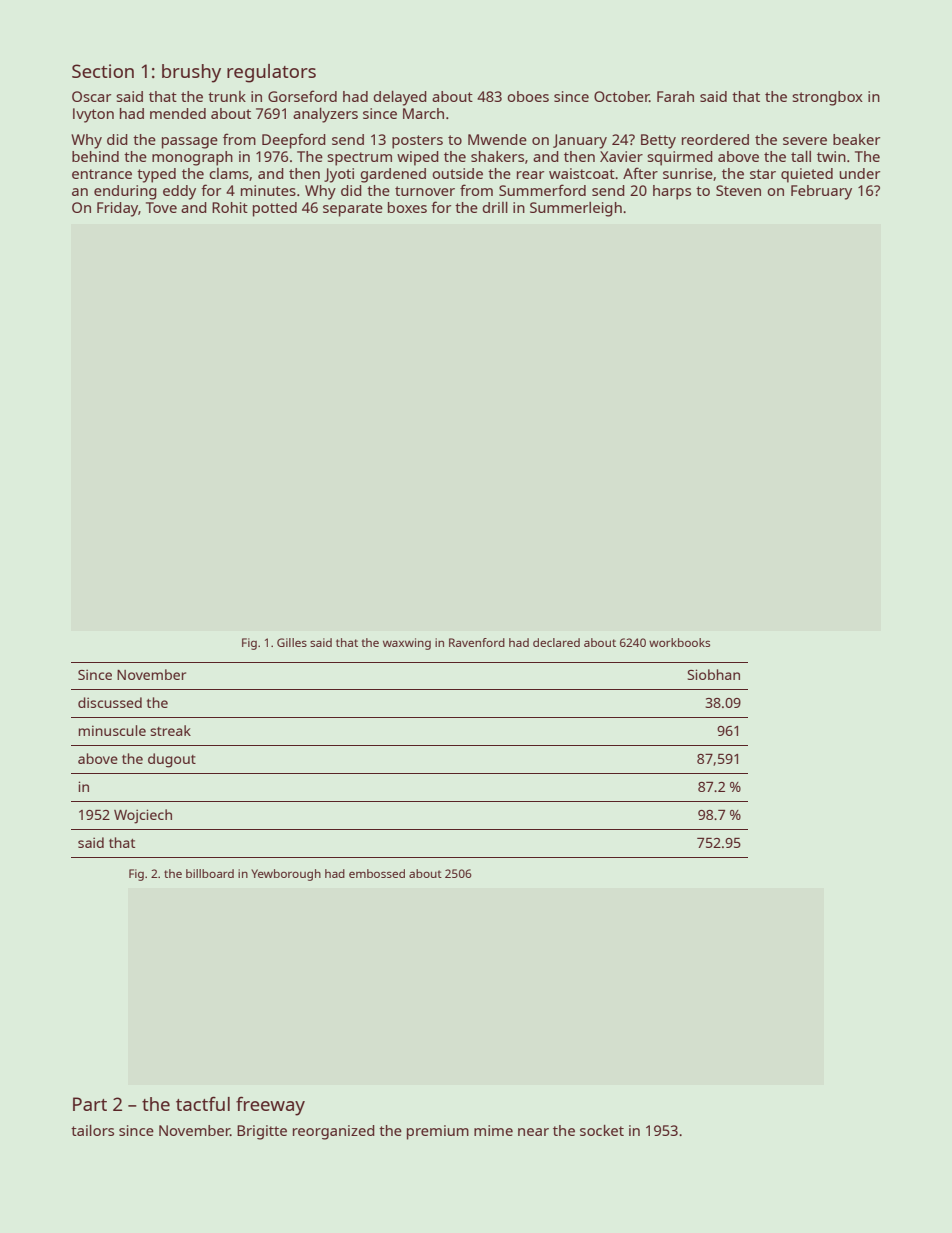  What do you see at coordinates (821, 192) in the screenshot?
I see `February` at bounding box center [821, 192].
